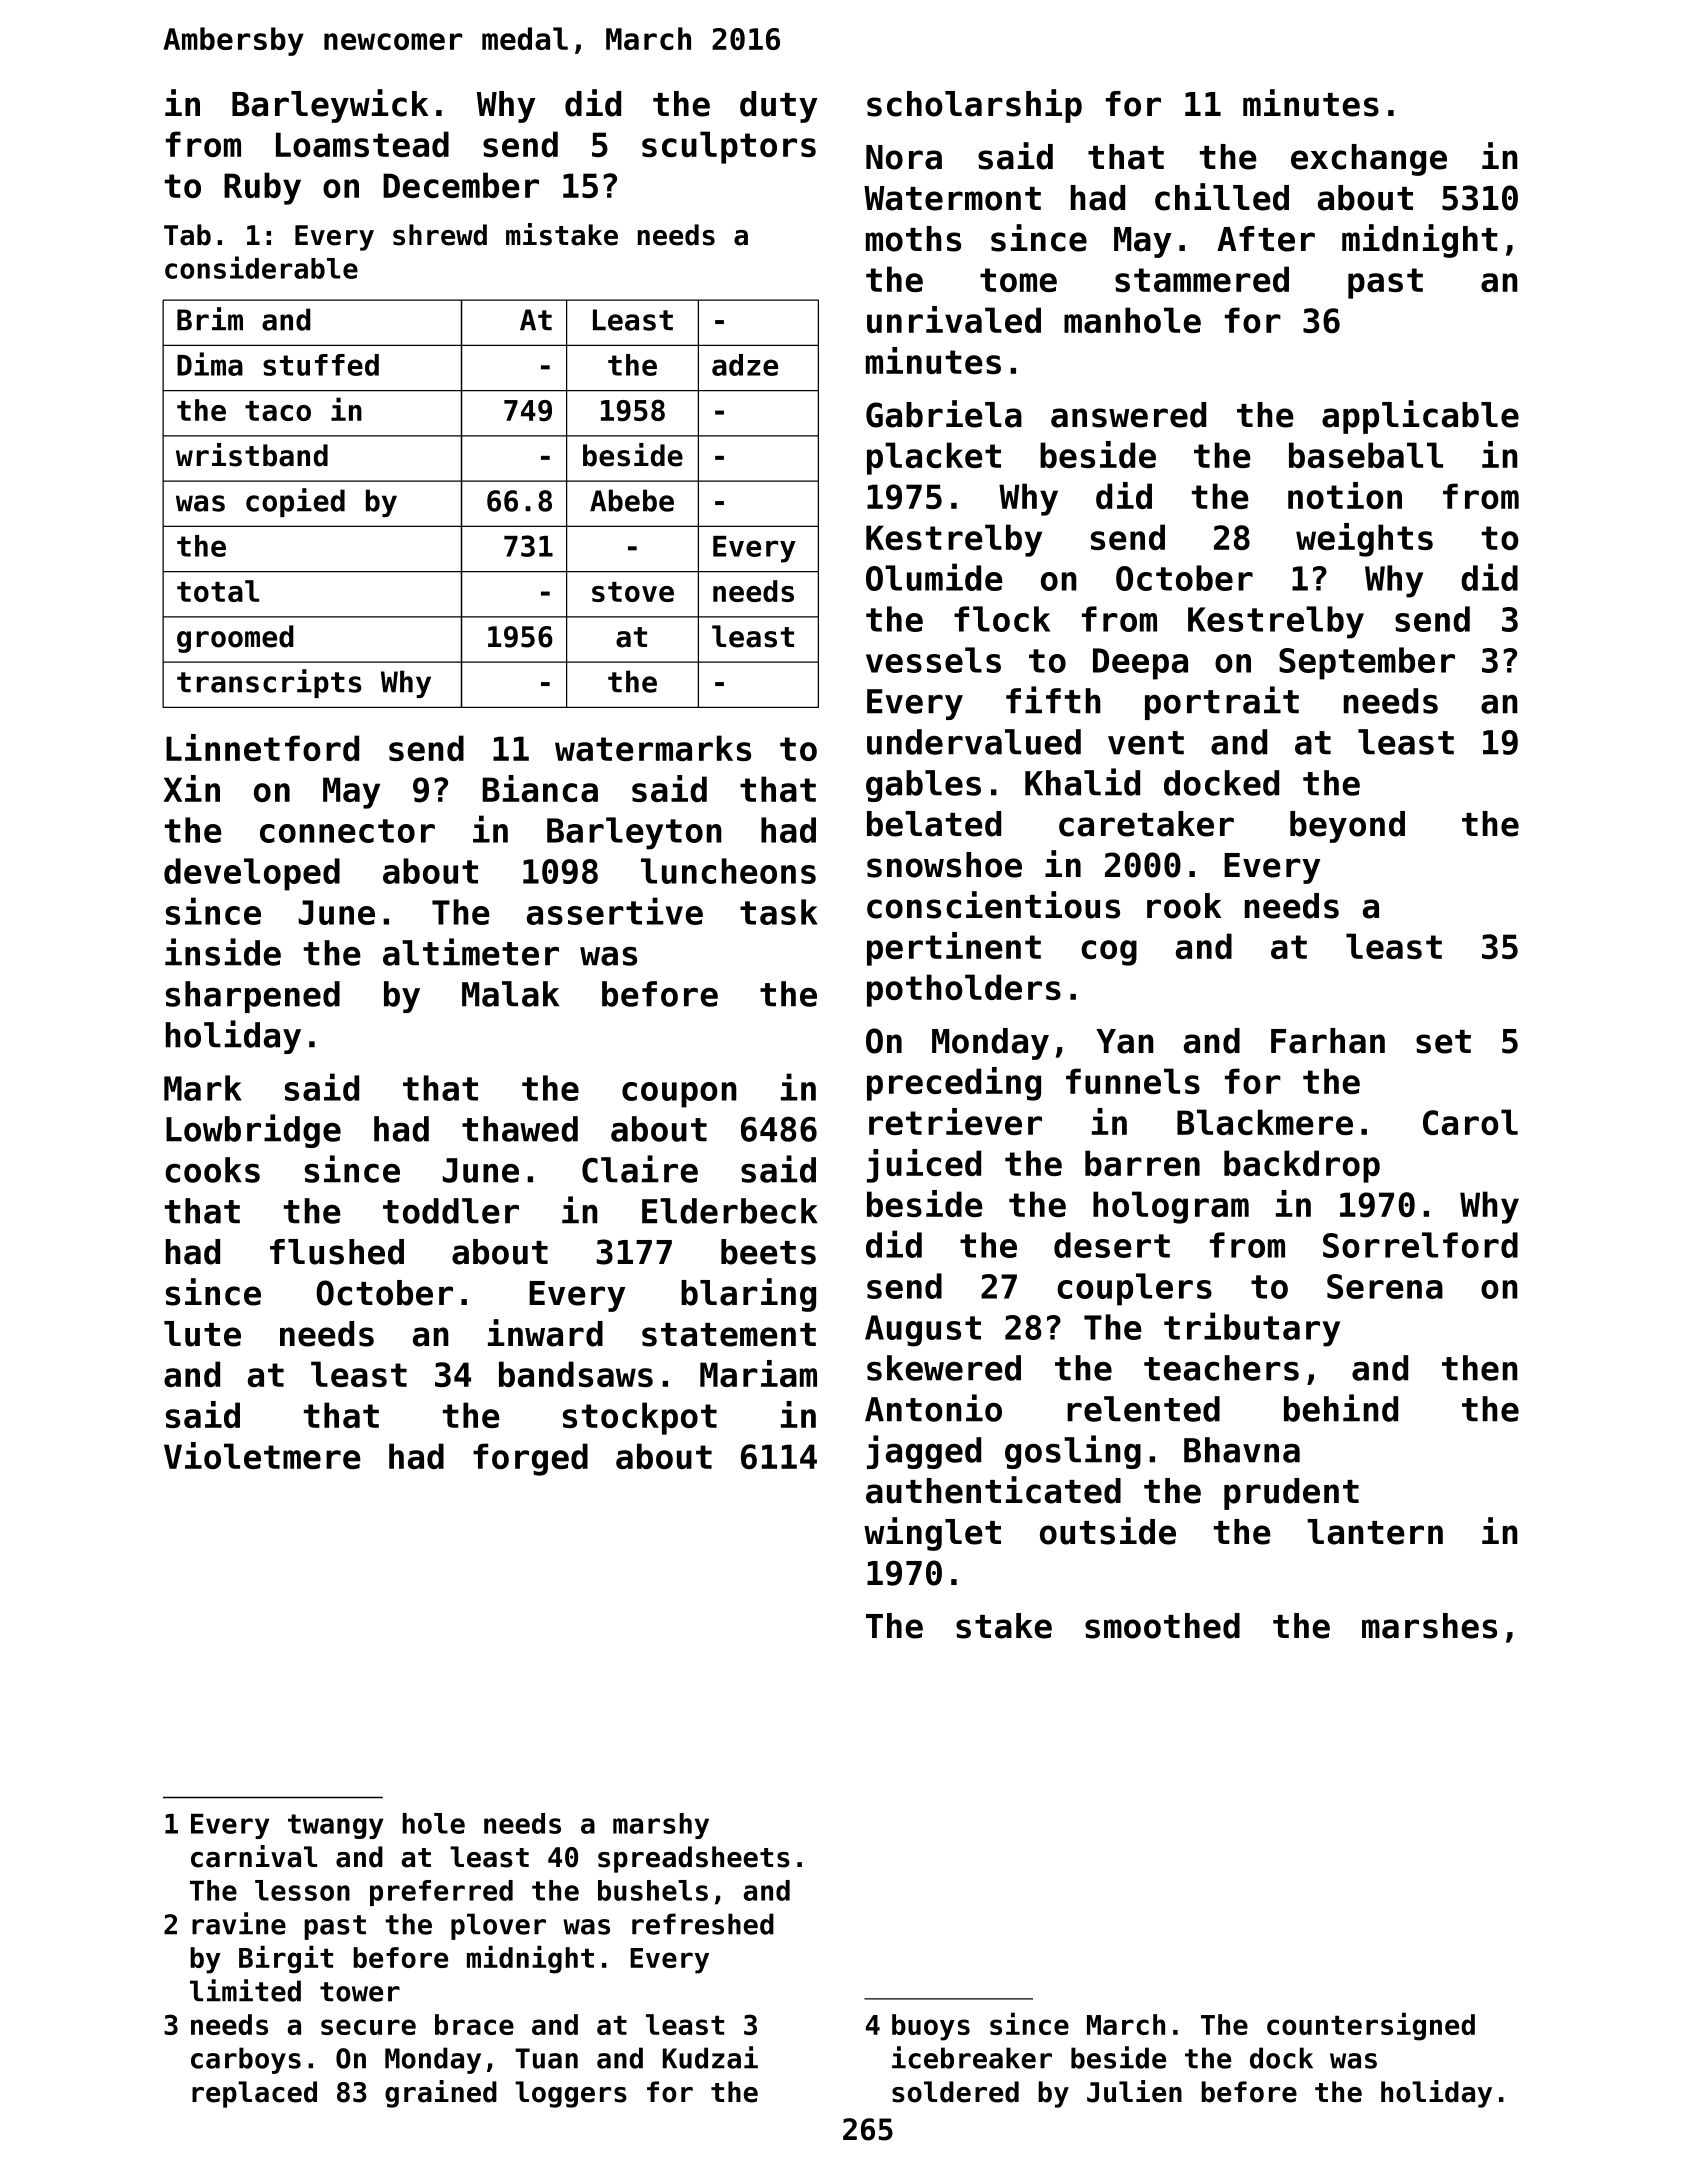 The image size is (1683, 2178). Describe the element at coordinates (330, 106) in the image. I see `Barleywick` at that location.
